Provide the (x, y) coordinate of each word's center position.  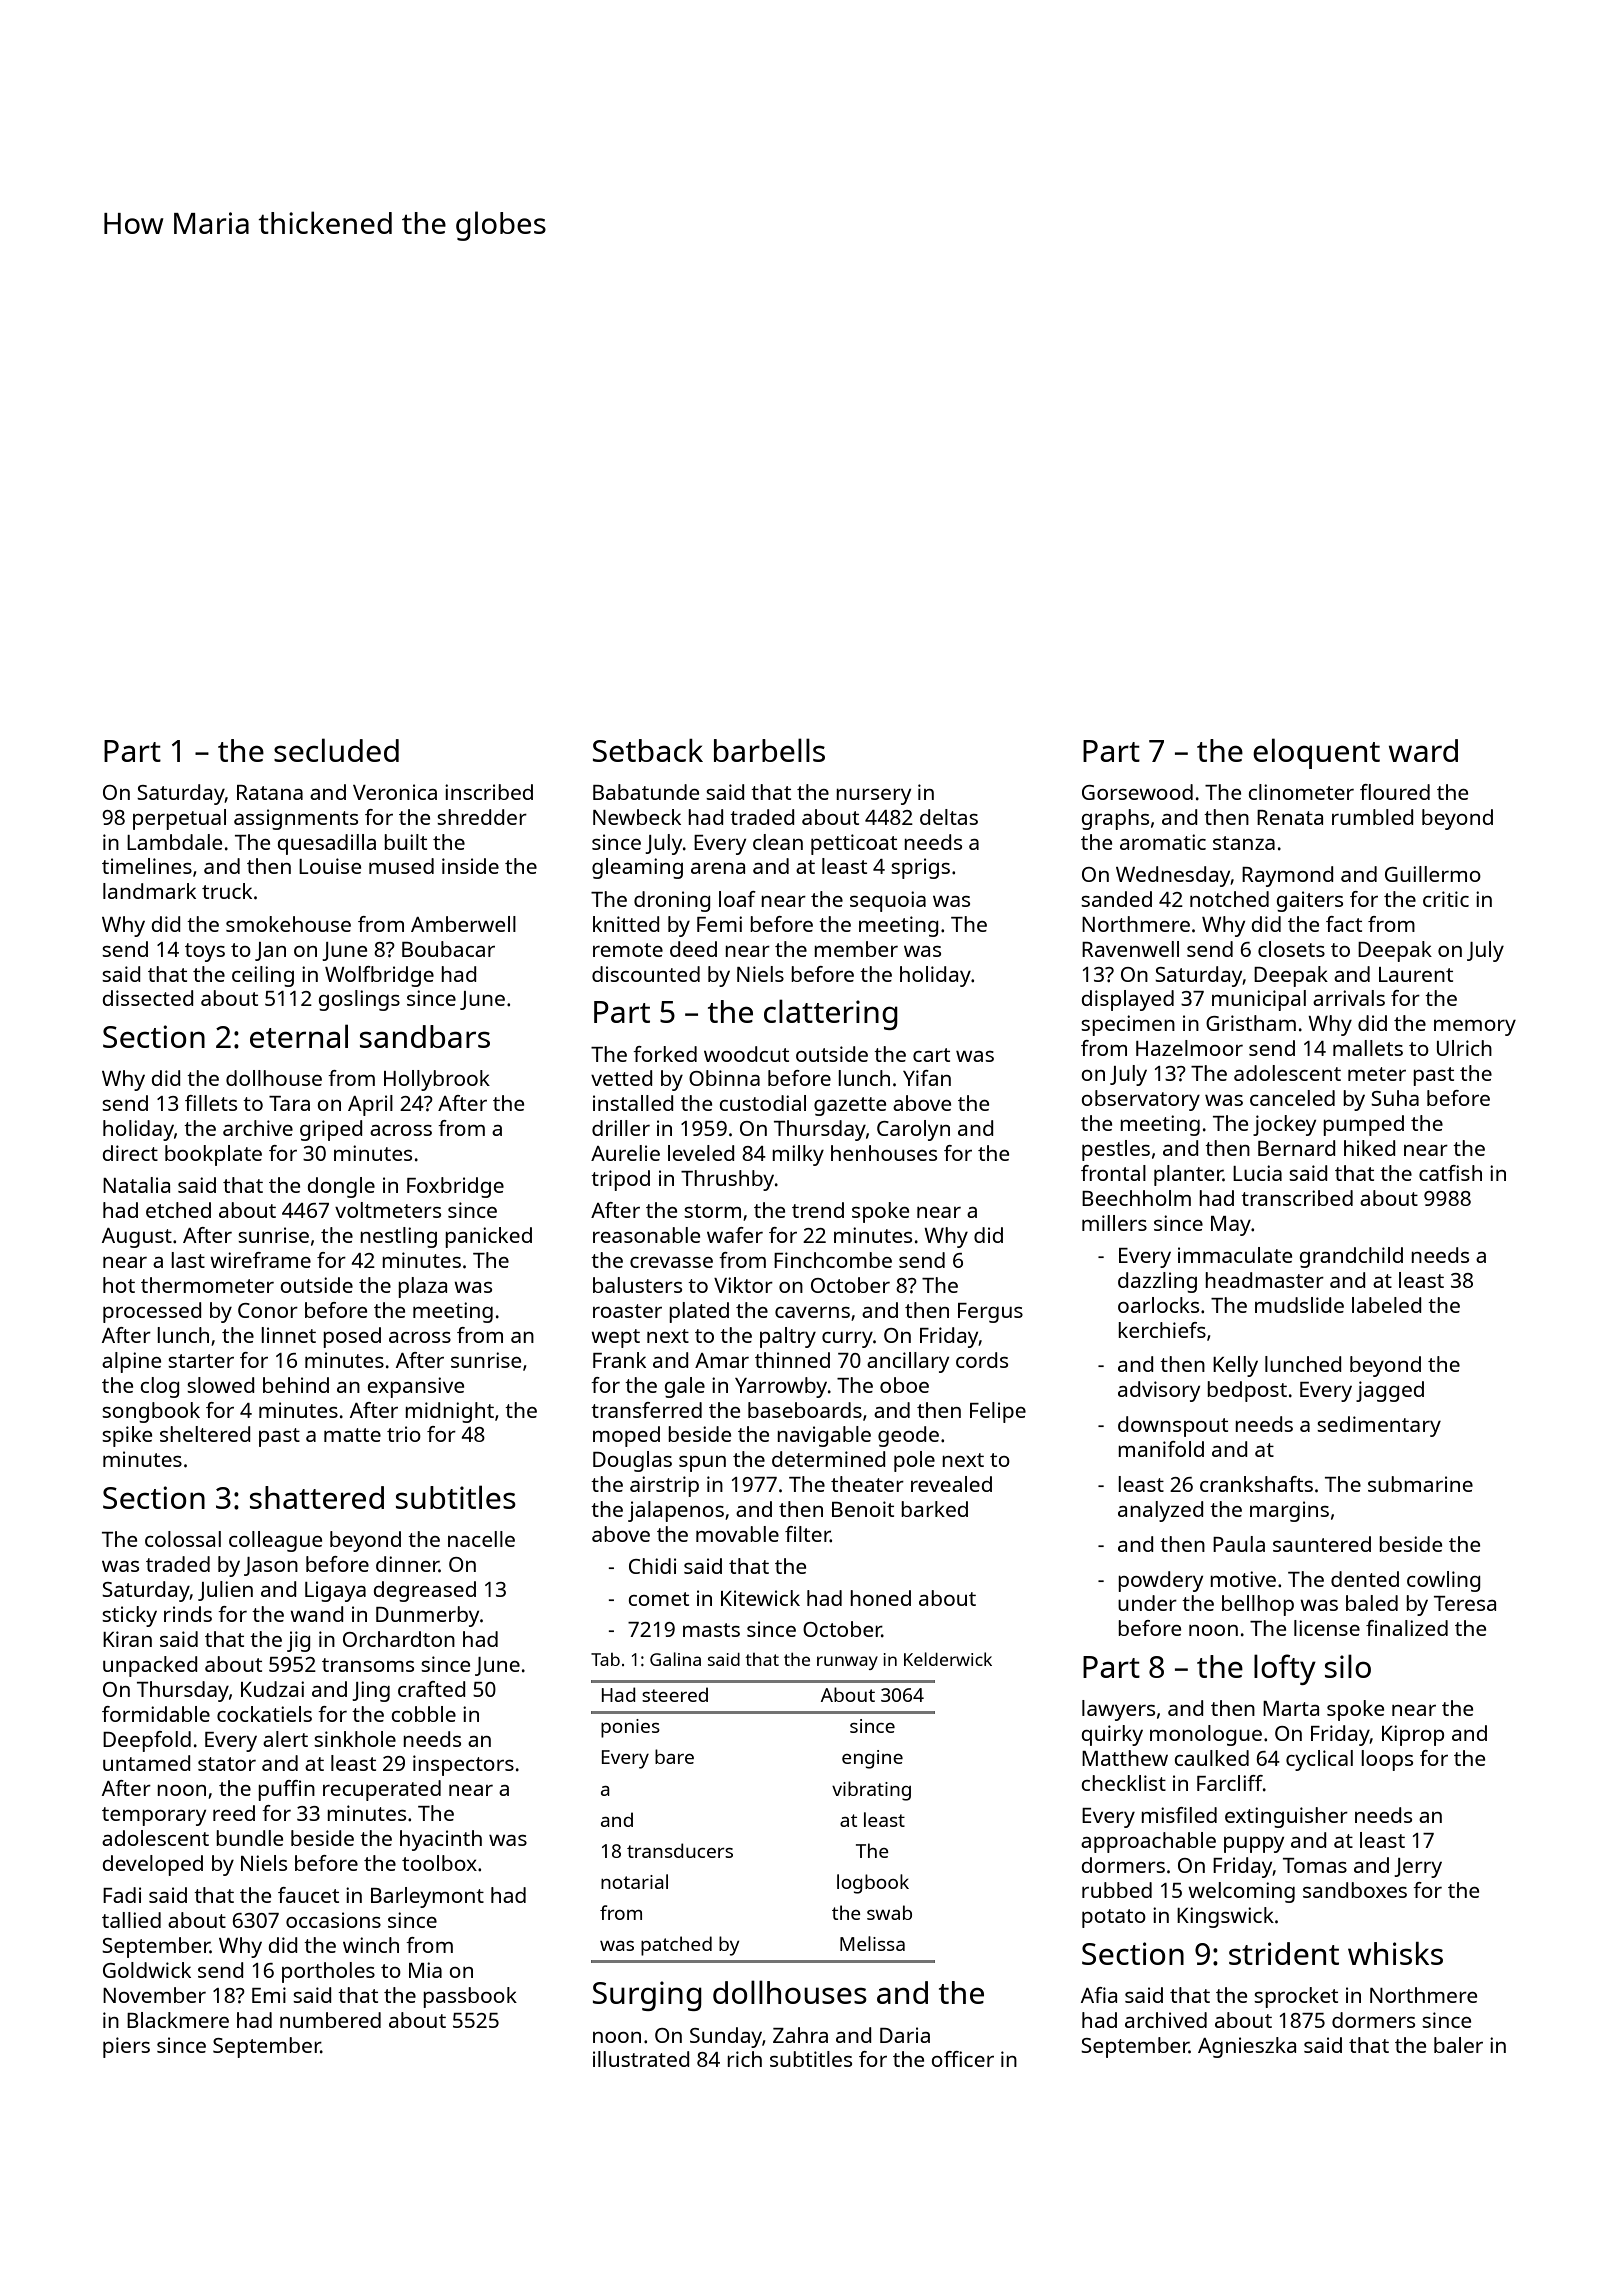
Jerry (1418, 1868)
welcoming (1241, 1892)
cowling (1444, 1581)
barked (934, 1509)
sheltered (205, 1434)
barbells (769, 750)
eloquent (1316, 753)
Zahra (800, 2035)
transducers (680, 1850)
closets (1291, 949)
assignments (296, 819)
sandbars (425, 1036)
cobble (423, 1714)
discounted (646, 974)
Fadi (122, 1895)
